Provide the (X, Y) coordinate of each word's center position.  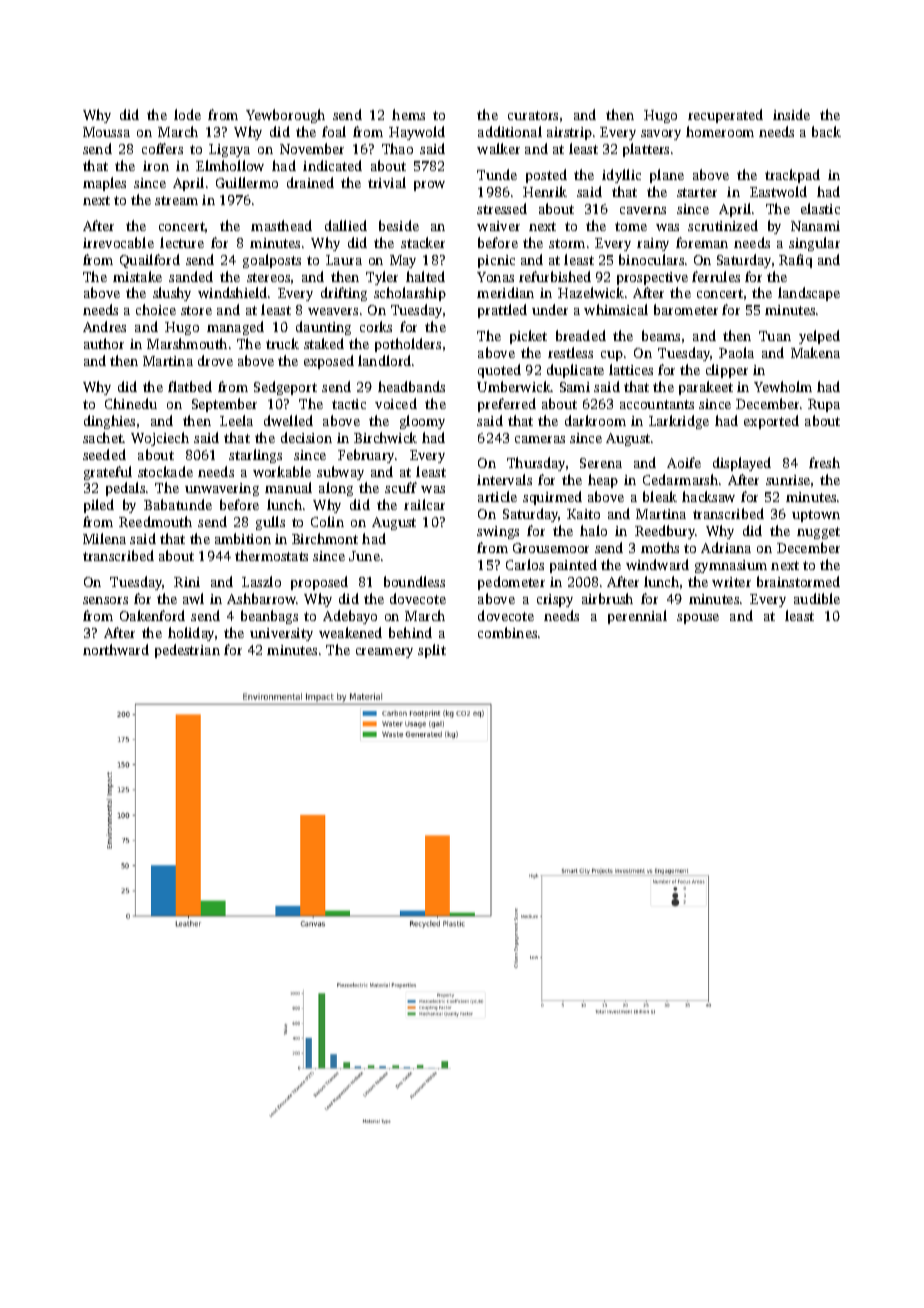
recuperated (725, 116)
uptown (816, 516)
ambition (243, 538)
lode (187, 114)
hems (408, 114)
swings (498, 532)
